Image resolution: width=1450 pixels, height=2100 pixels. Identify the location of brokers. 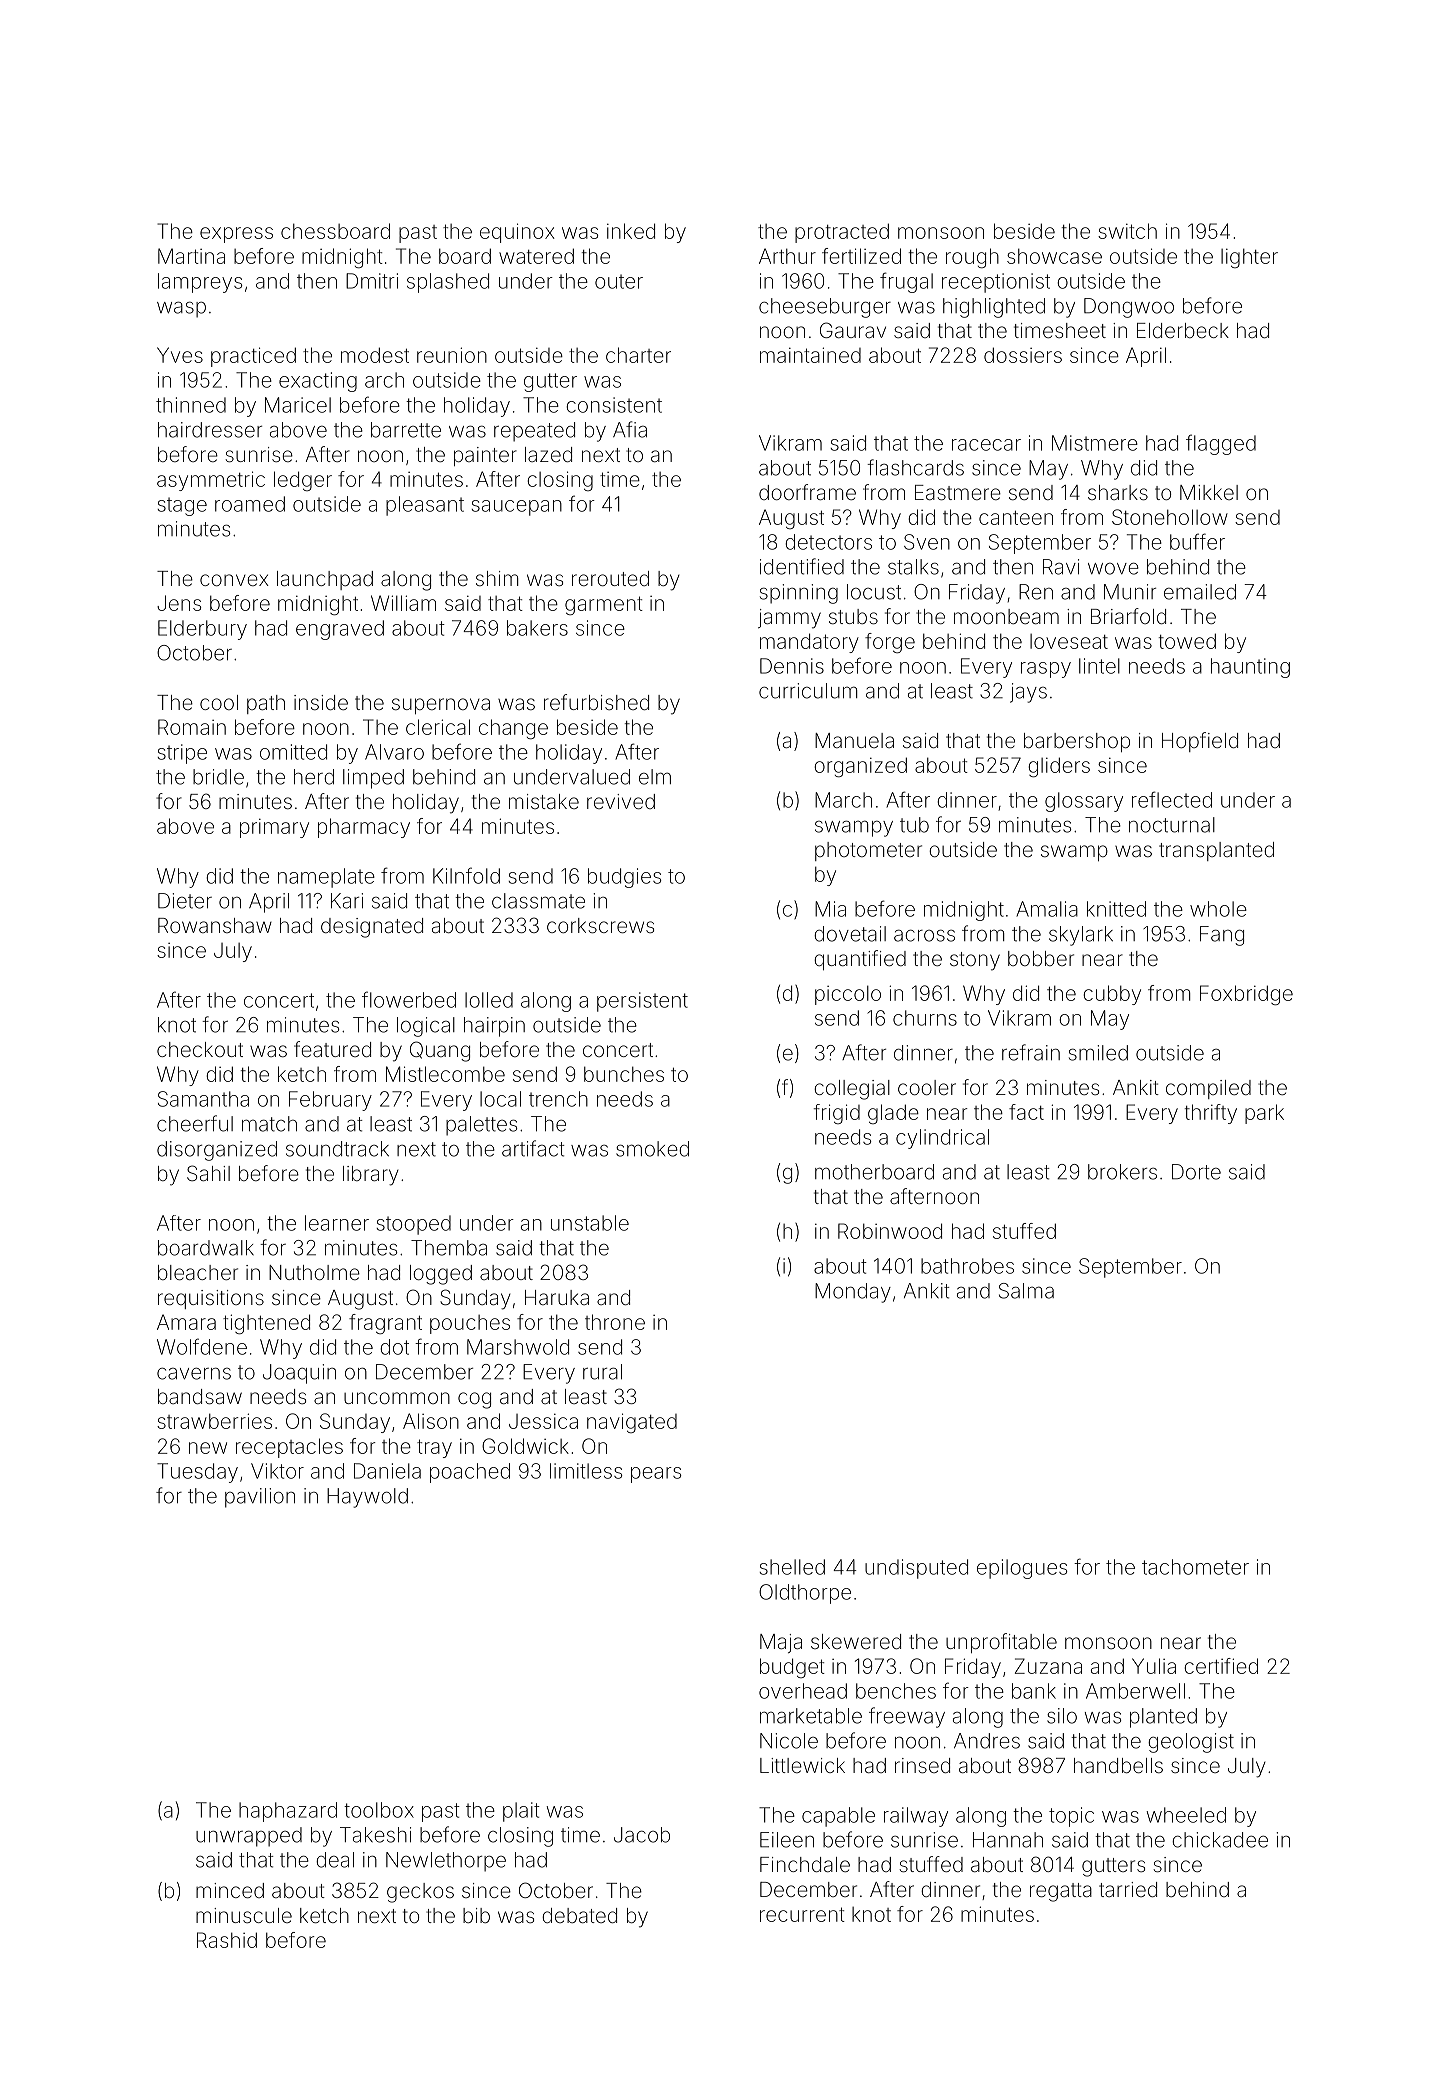
(1122, 1172).
